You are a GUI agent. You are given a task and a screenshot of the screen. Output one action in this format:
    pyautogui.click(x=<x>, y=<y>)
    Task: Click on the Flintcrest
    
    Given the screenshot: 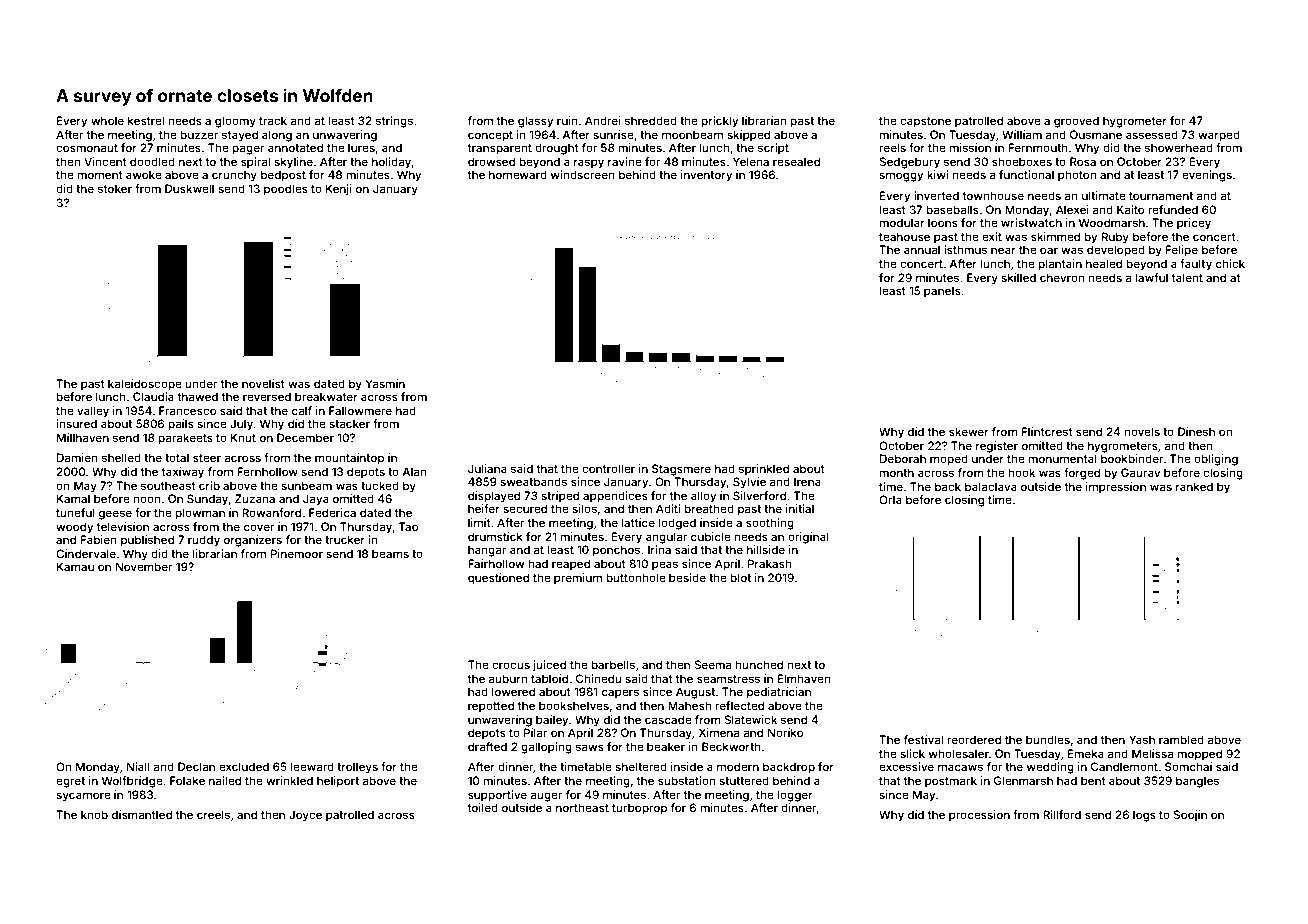 What is the action you would take?
    pyautogui.click(x=1047, y=431)
